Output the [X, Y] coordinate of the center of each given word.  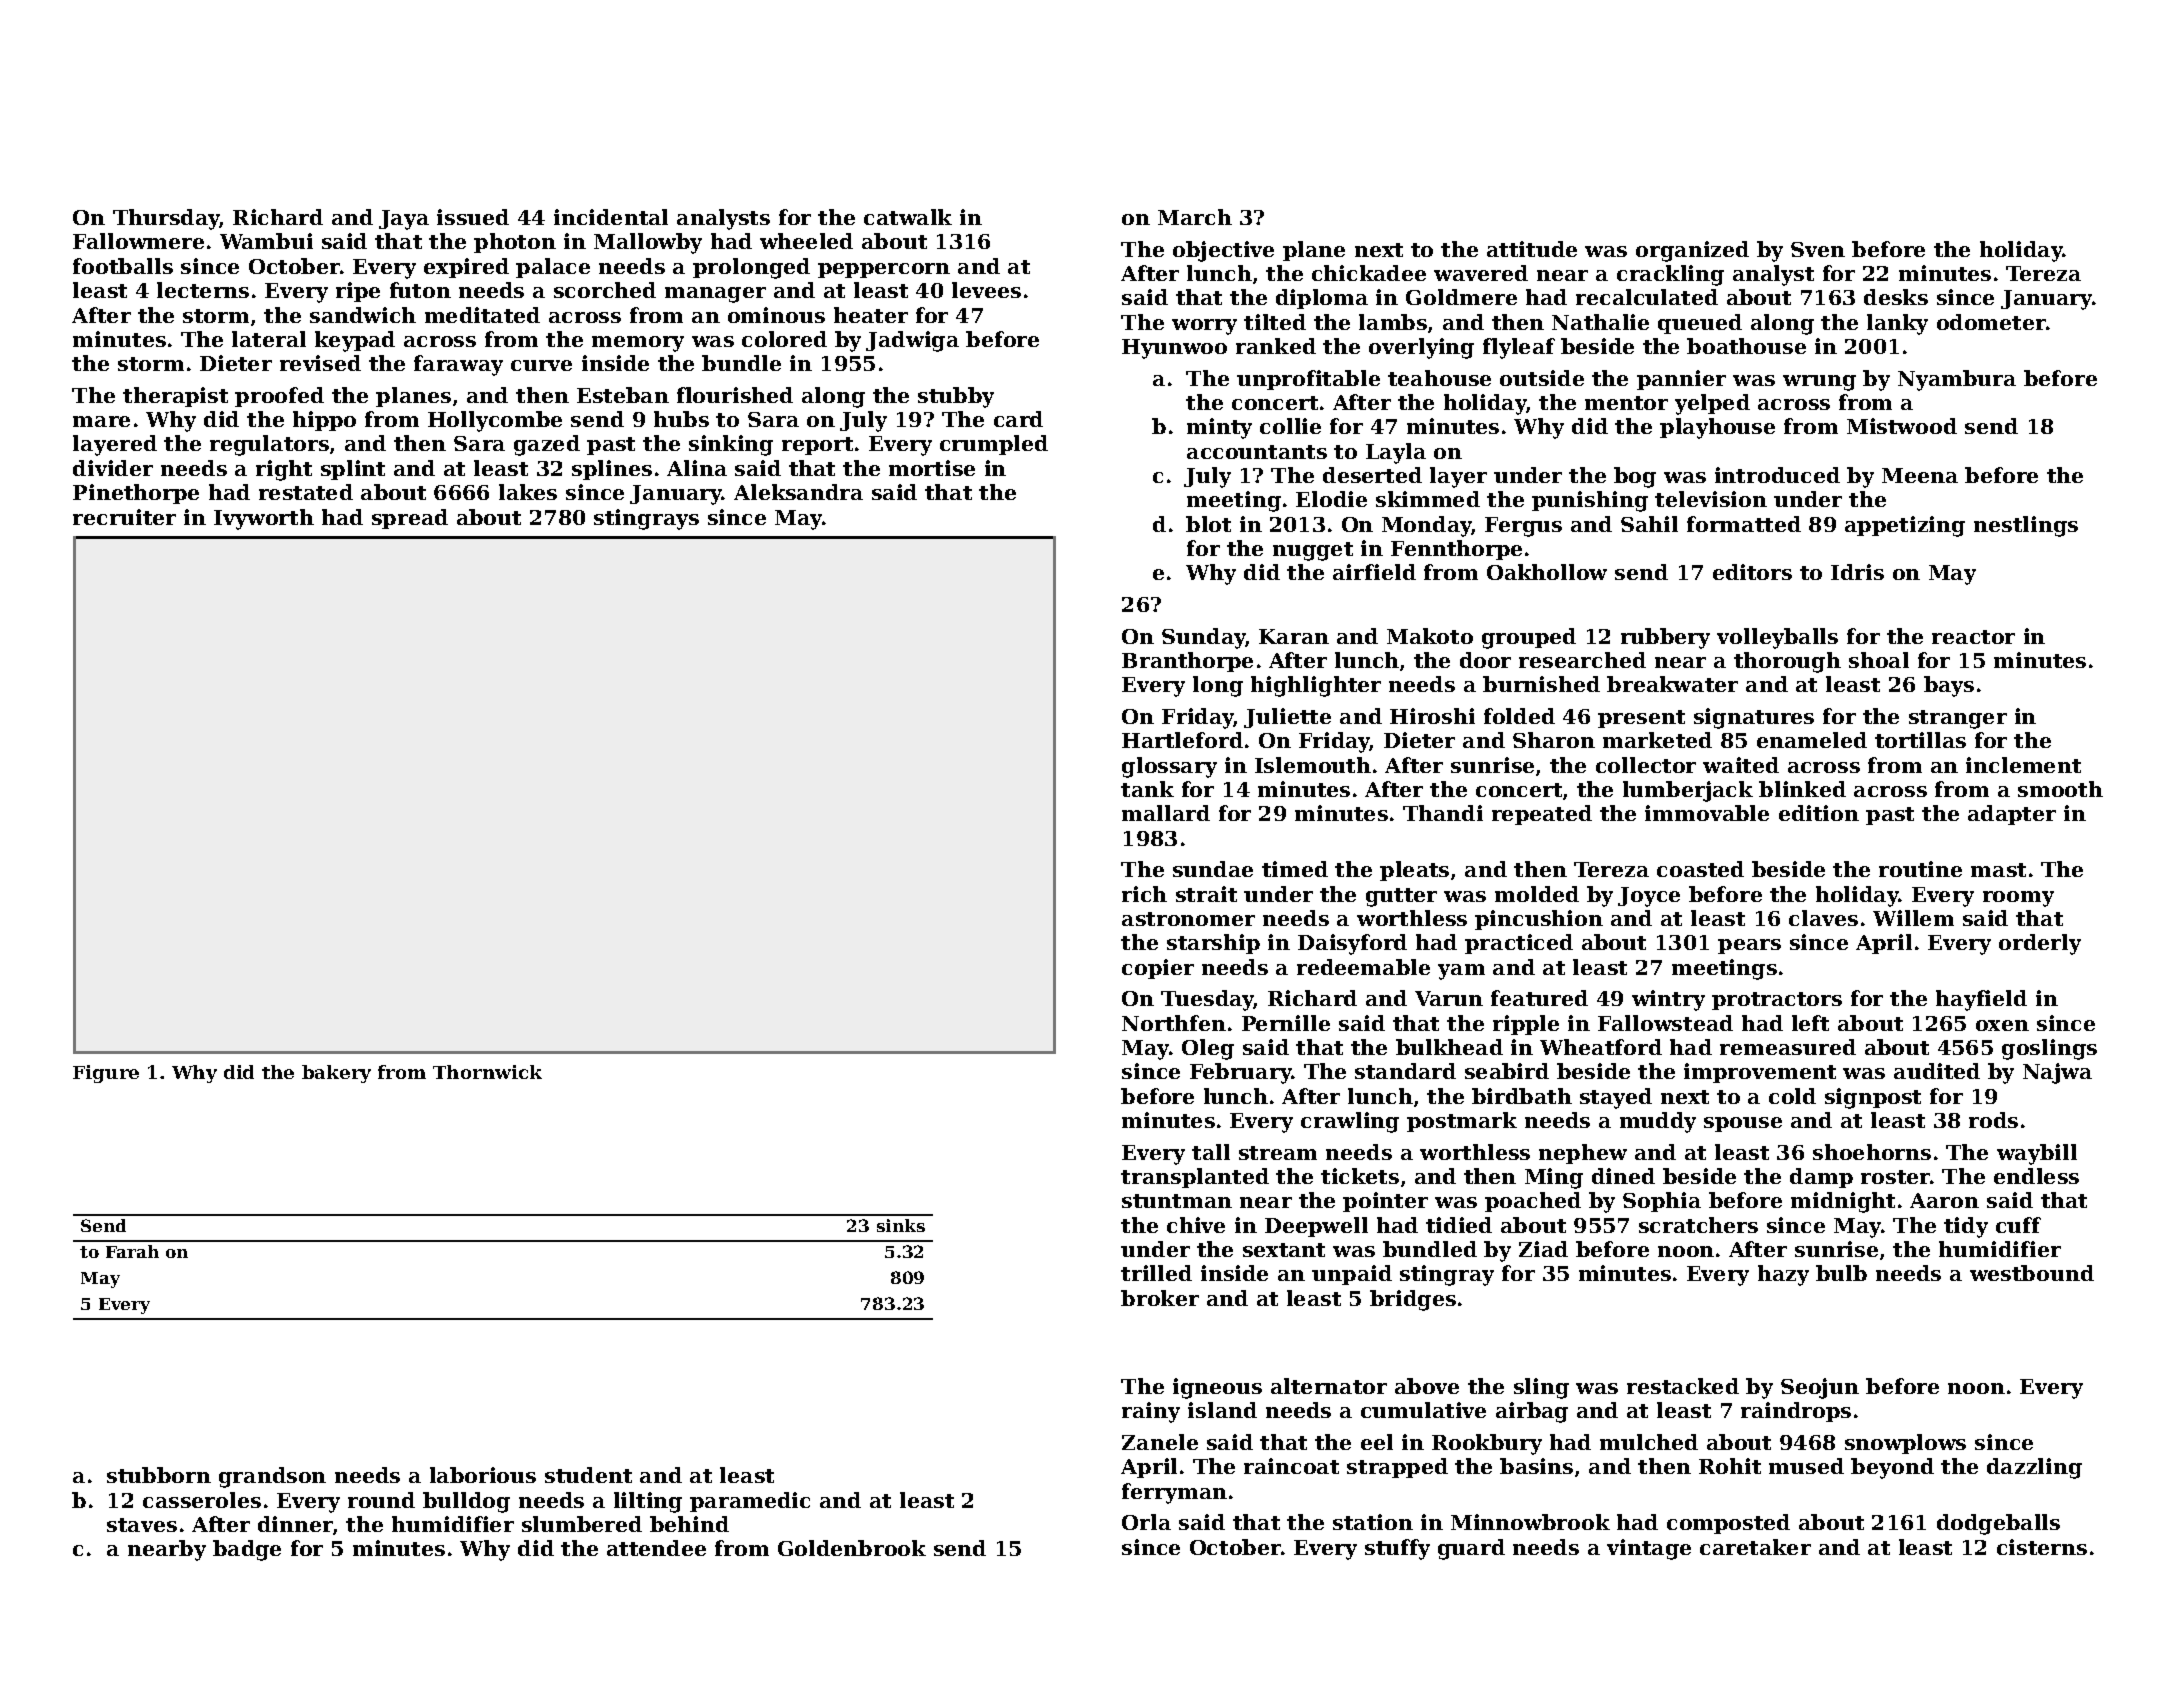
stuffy [1397, 1549]
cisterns [2042, 1547]
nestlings [2026, 526]
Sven [1818, 249]
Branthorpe [1187, 662]
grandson [272, 1477]
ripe [358, 292]
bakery [336, 1074]
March [1195, 217]
